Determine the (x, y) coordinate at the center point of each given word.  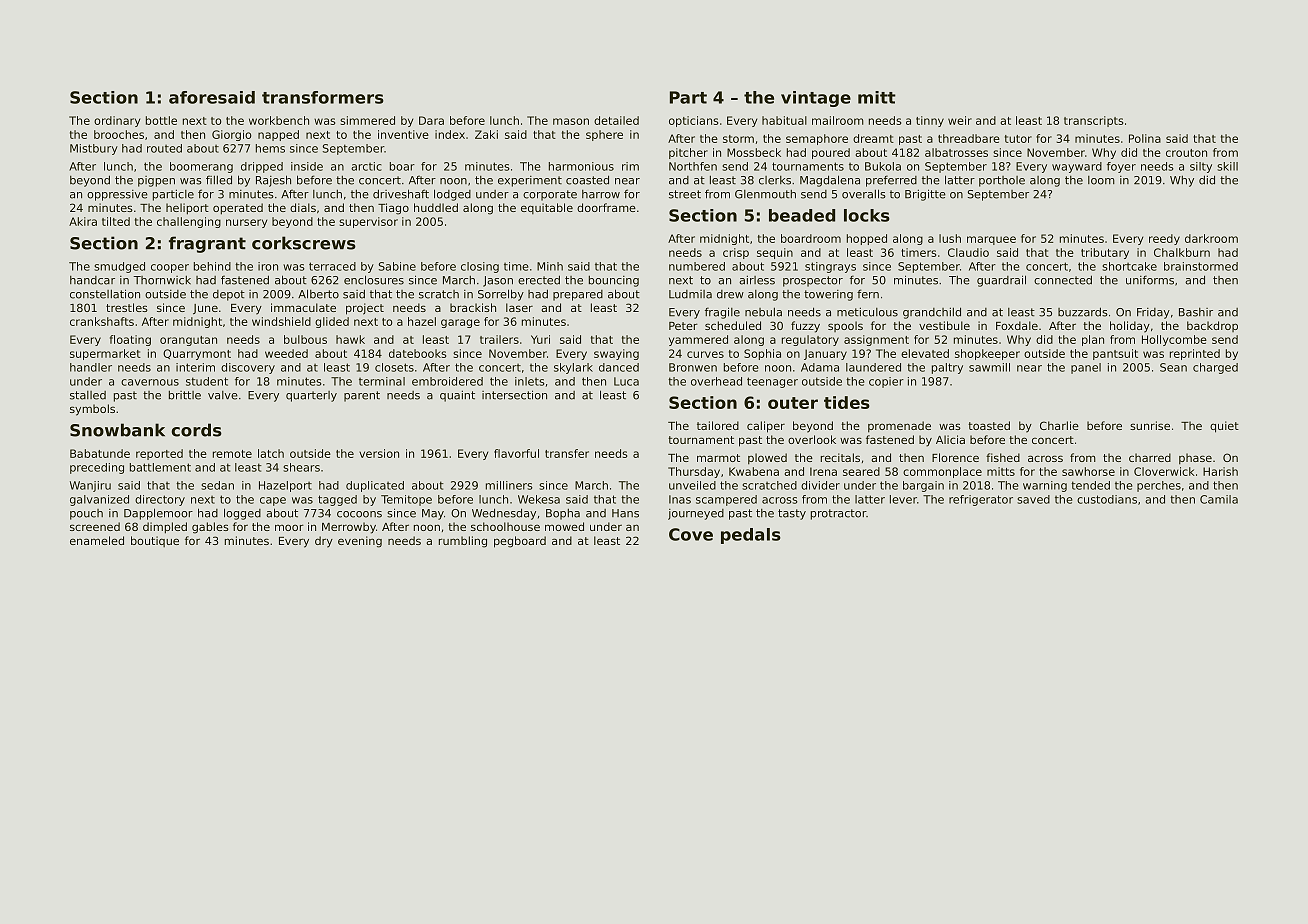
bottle (161, 120)
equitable (547, 208)
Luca (626, 381)
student (207, 381)
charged (1215, 368)
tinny (930, 121)
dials (303, 207)
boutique (155, 541)
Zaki (486, 134)
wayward (1077, 167)
